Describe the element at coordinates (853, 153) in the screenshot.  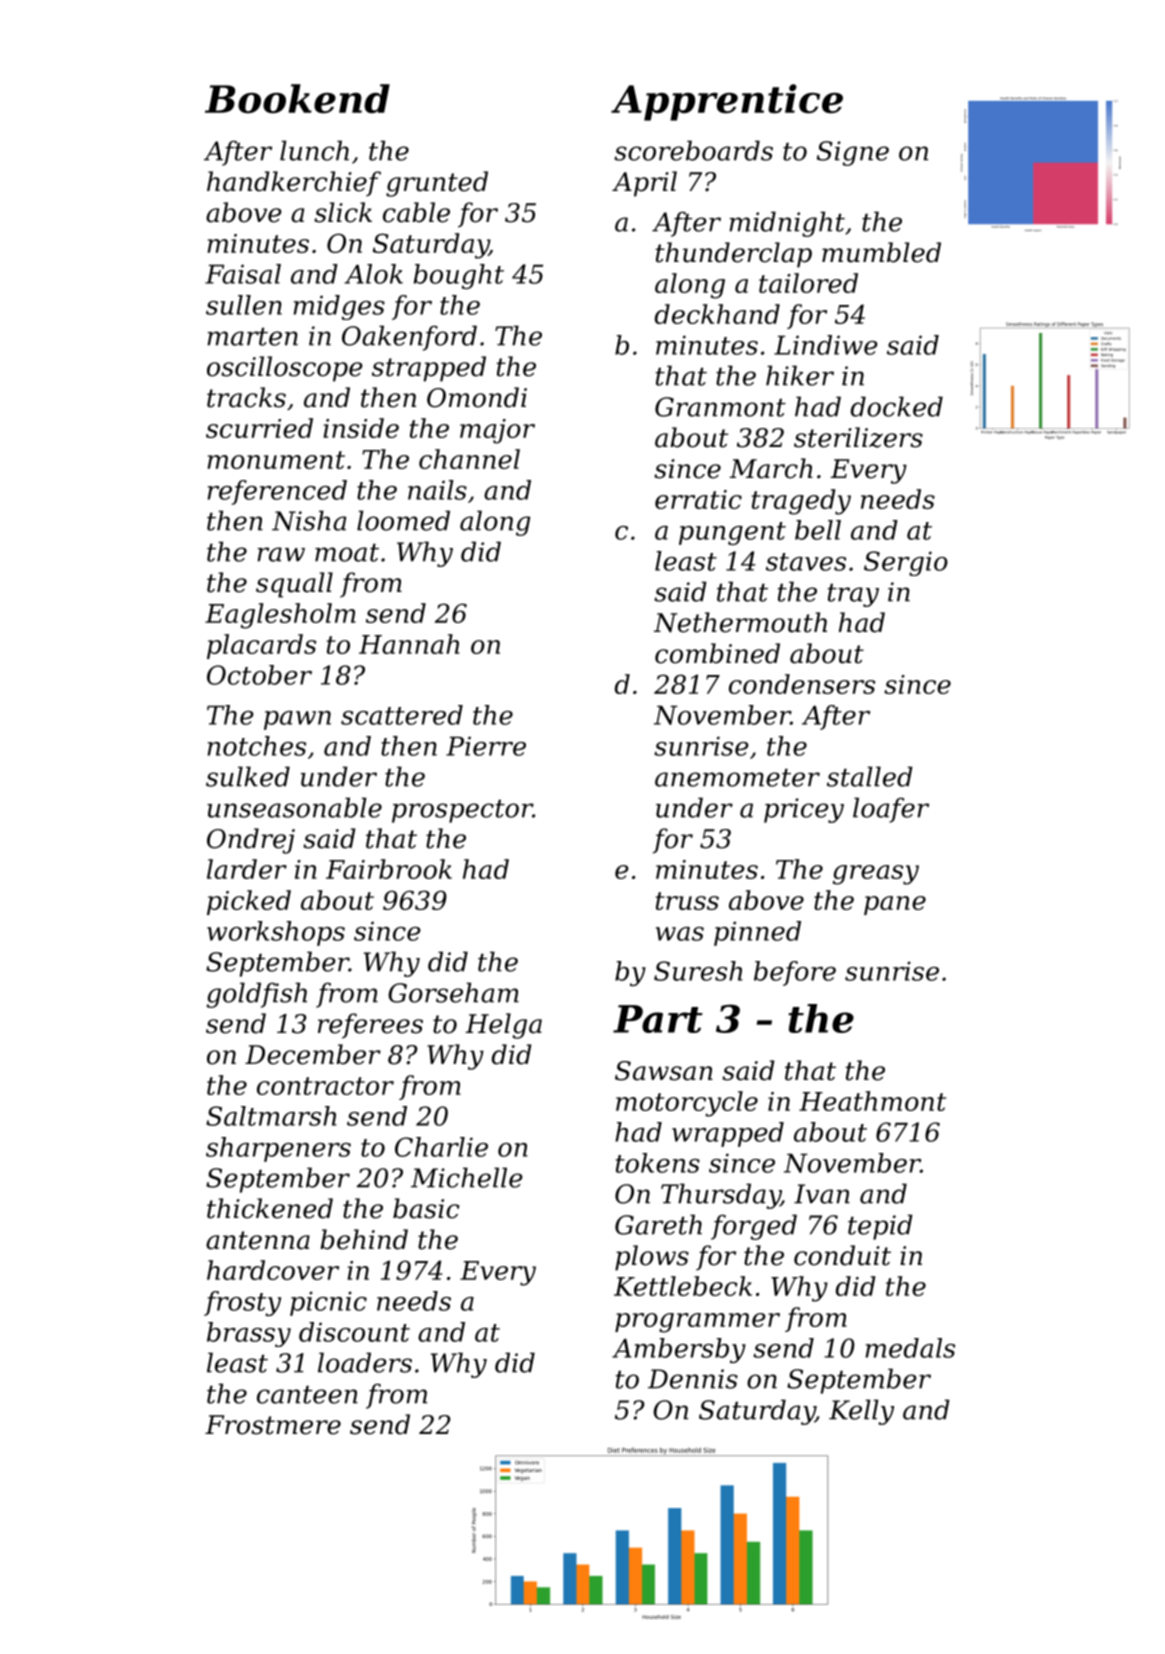
I see `Signe` at that location.
